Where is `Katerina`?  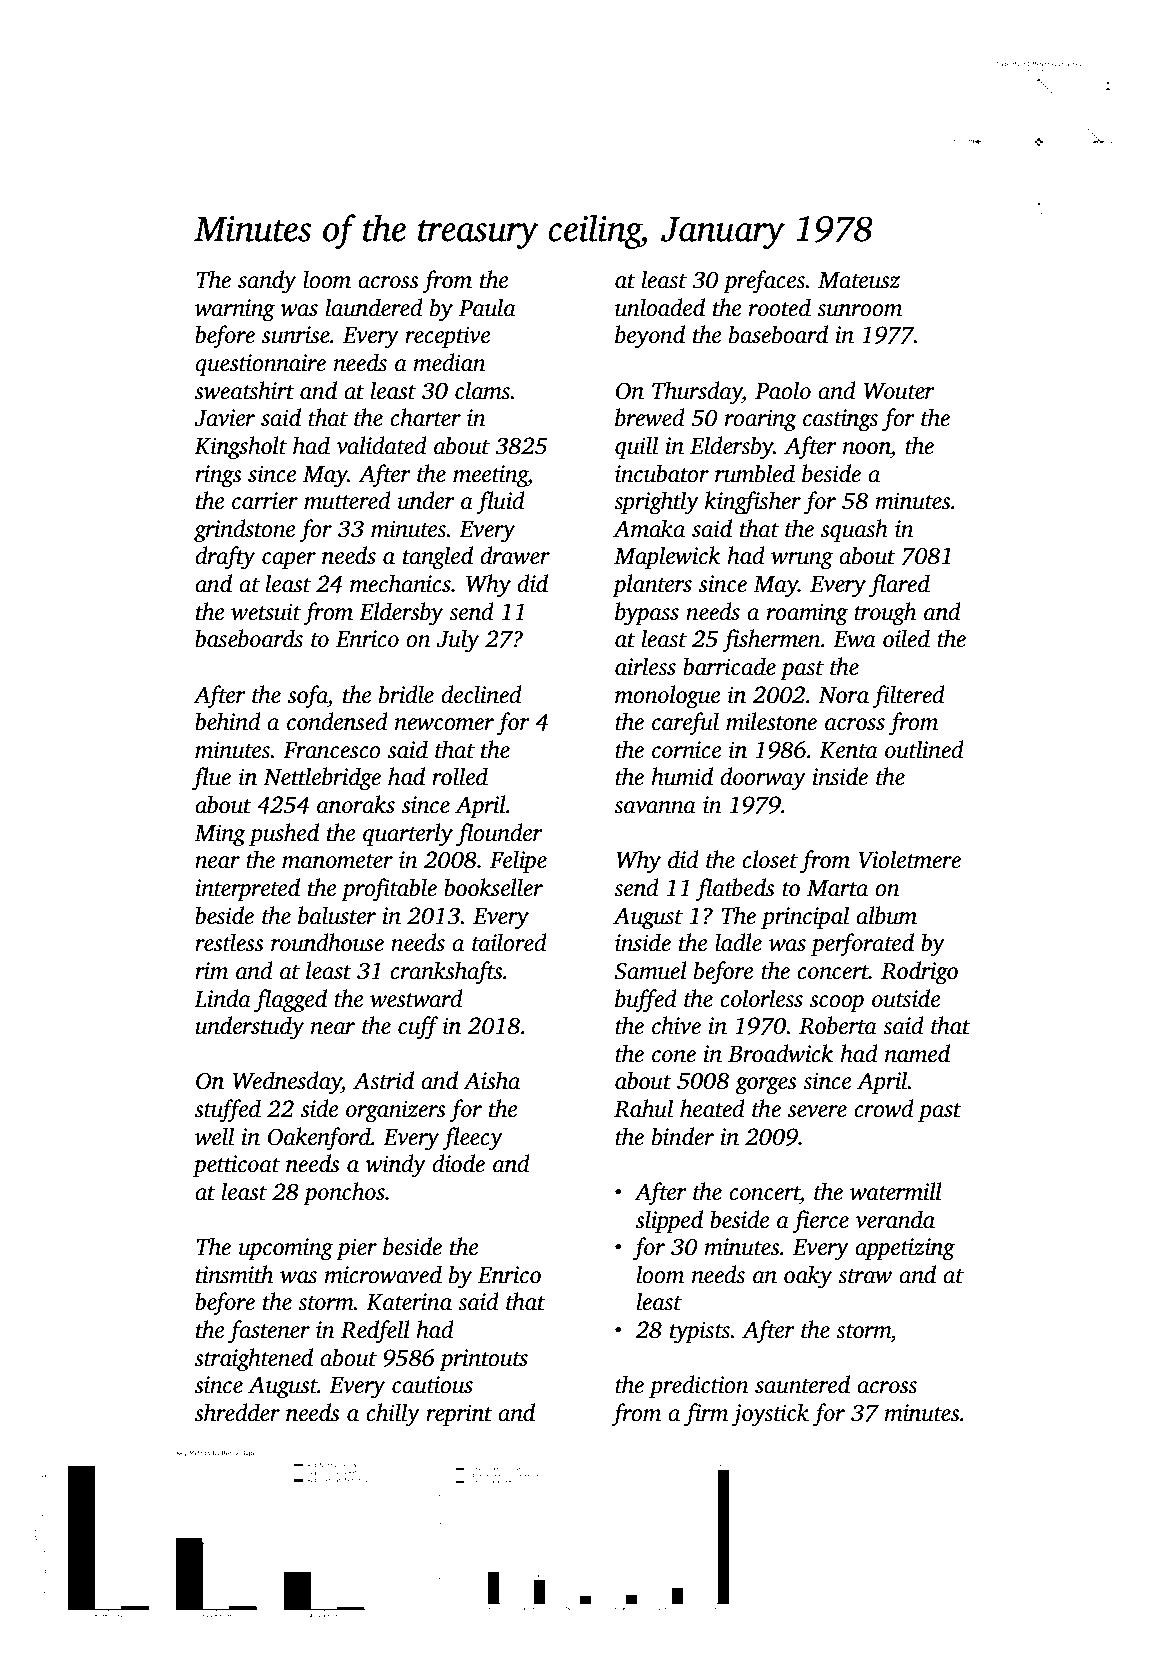 Katerina is located at coordinates (409, 1302).
